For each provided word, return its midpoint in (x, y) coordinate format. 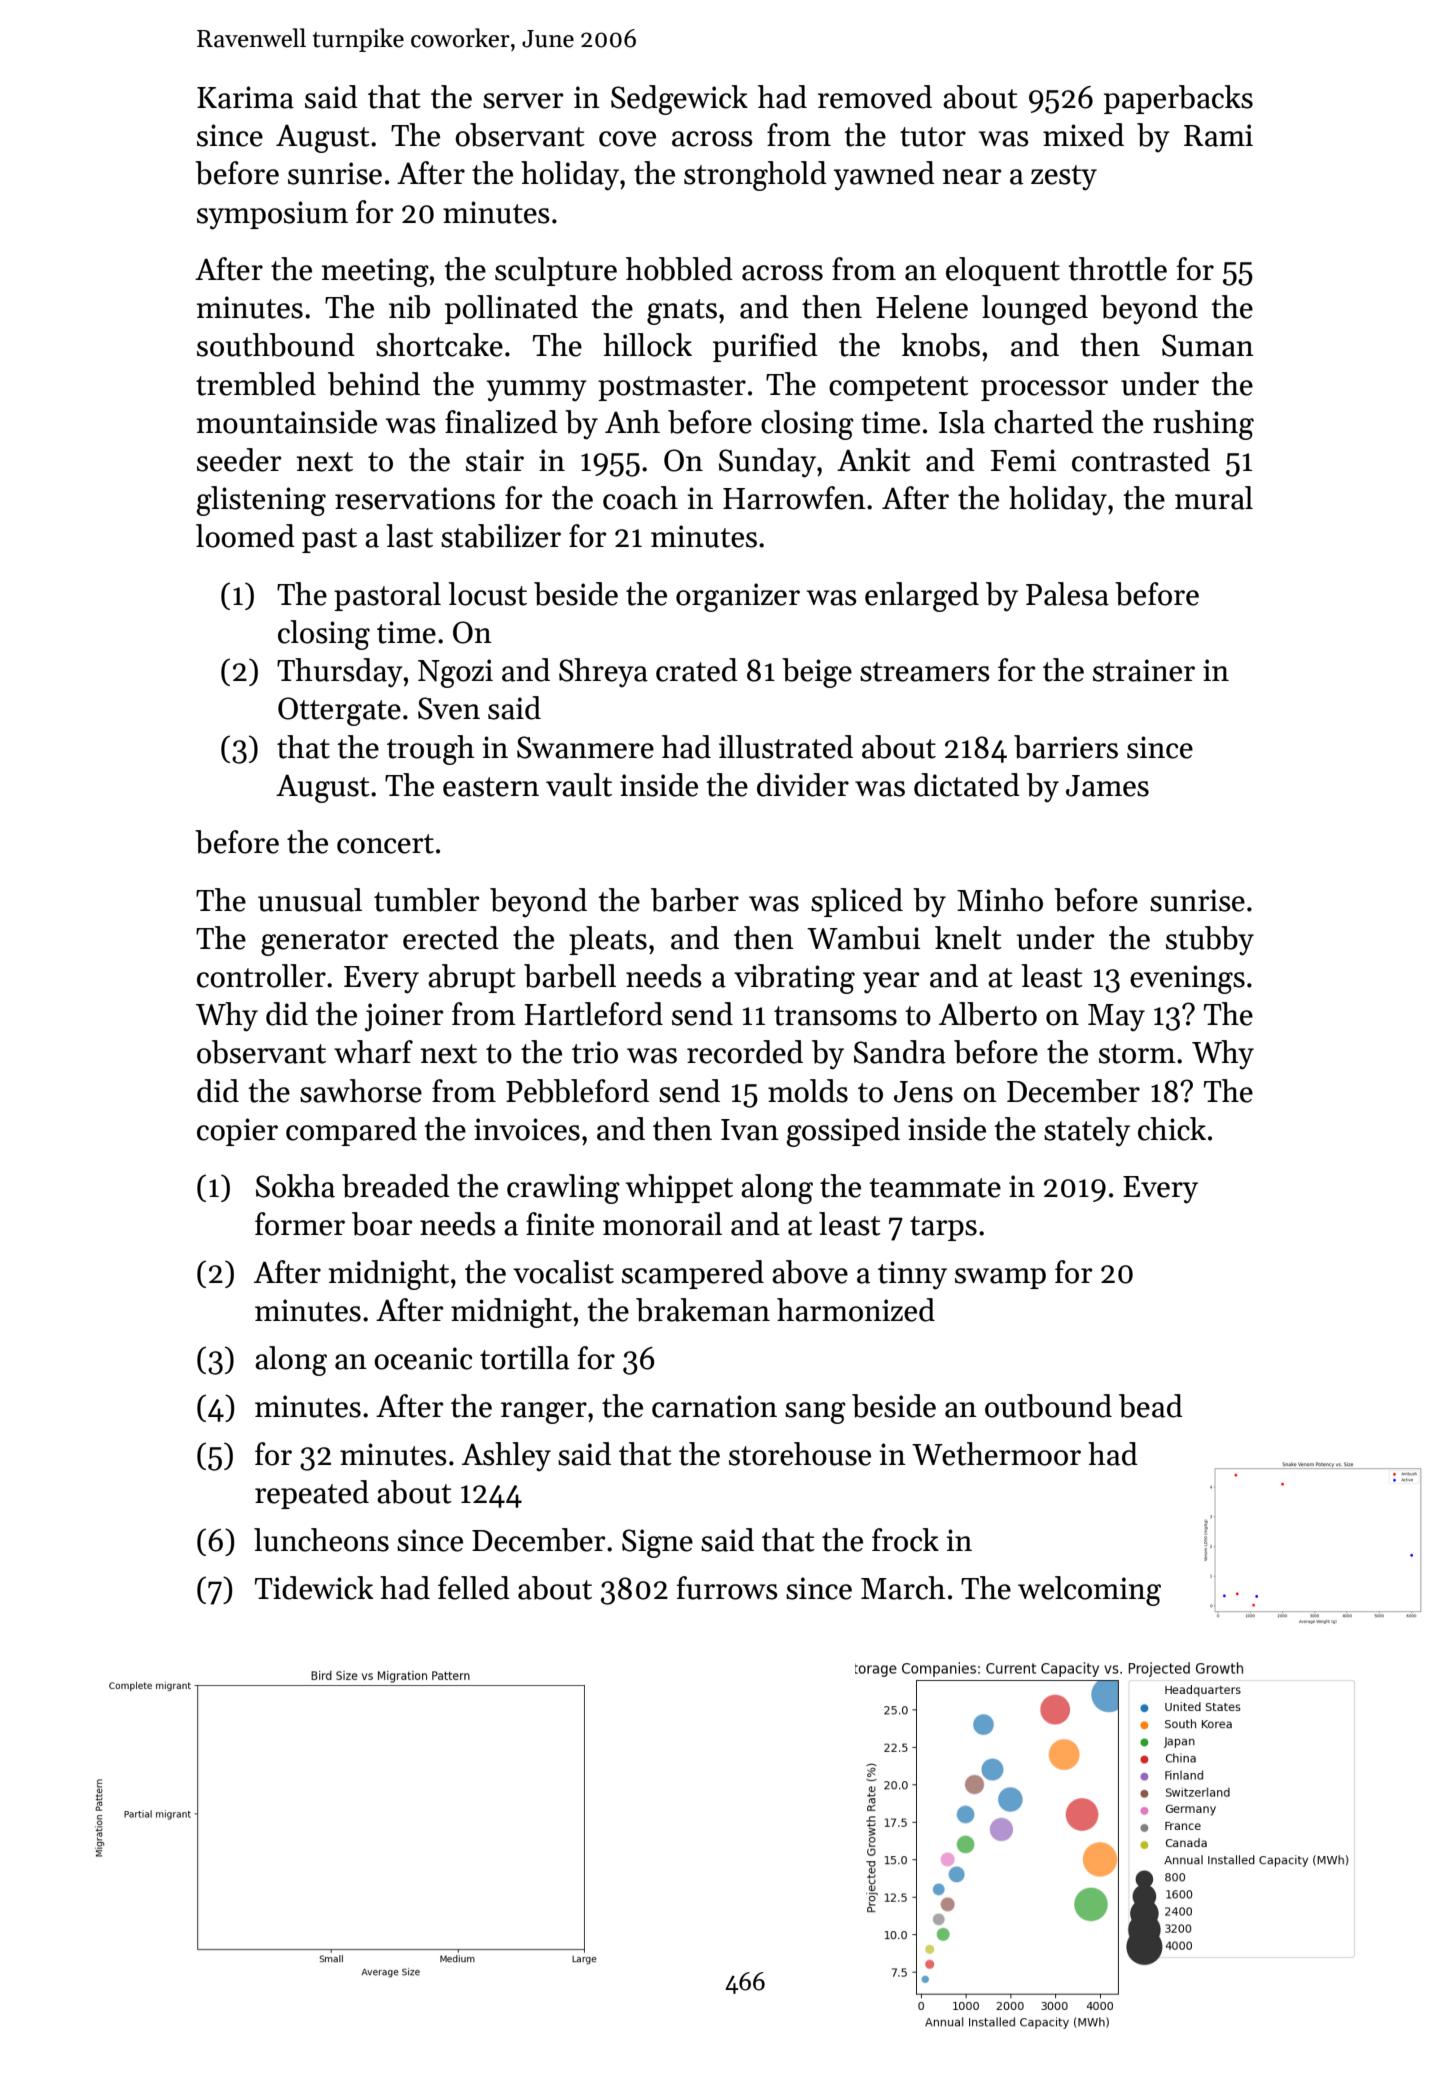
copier (237, 1132)
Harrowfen (794, 498)
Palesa (1067, 594)
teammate (935, 1188)
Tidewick (314, 1588)
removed (875, 97)
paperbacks (1178, 99)
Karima (245, 97)
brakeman (703, 1310)
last (409, 536)
